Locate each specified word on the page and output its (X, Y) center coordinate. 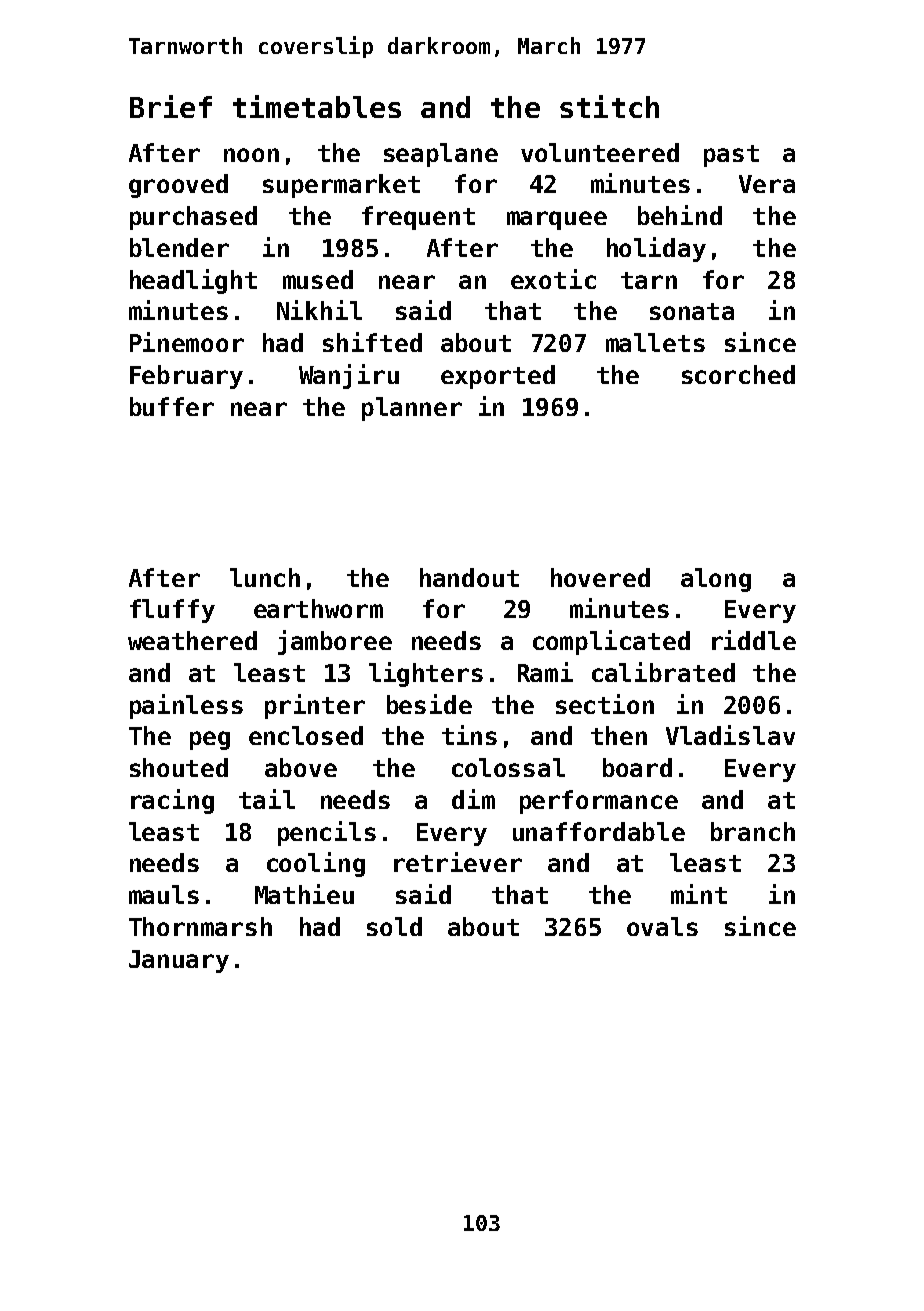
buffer (172, 406)
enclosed (306, 735)
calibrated (663, 672)
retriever (458, 862)
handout (469, 577)
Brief (171, 106)
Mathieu (304, 894)
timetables (317, 106)
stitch (609, 106)
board (637, 767)
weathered (192, 640)
